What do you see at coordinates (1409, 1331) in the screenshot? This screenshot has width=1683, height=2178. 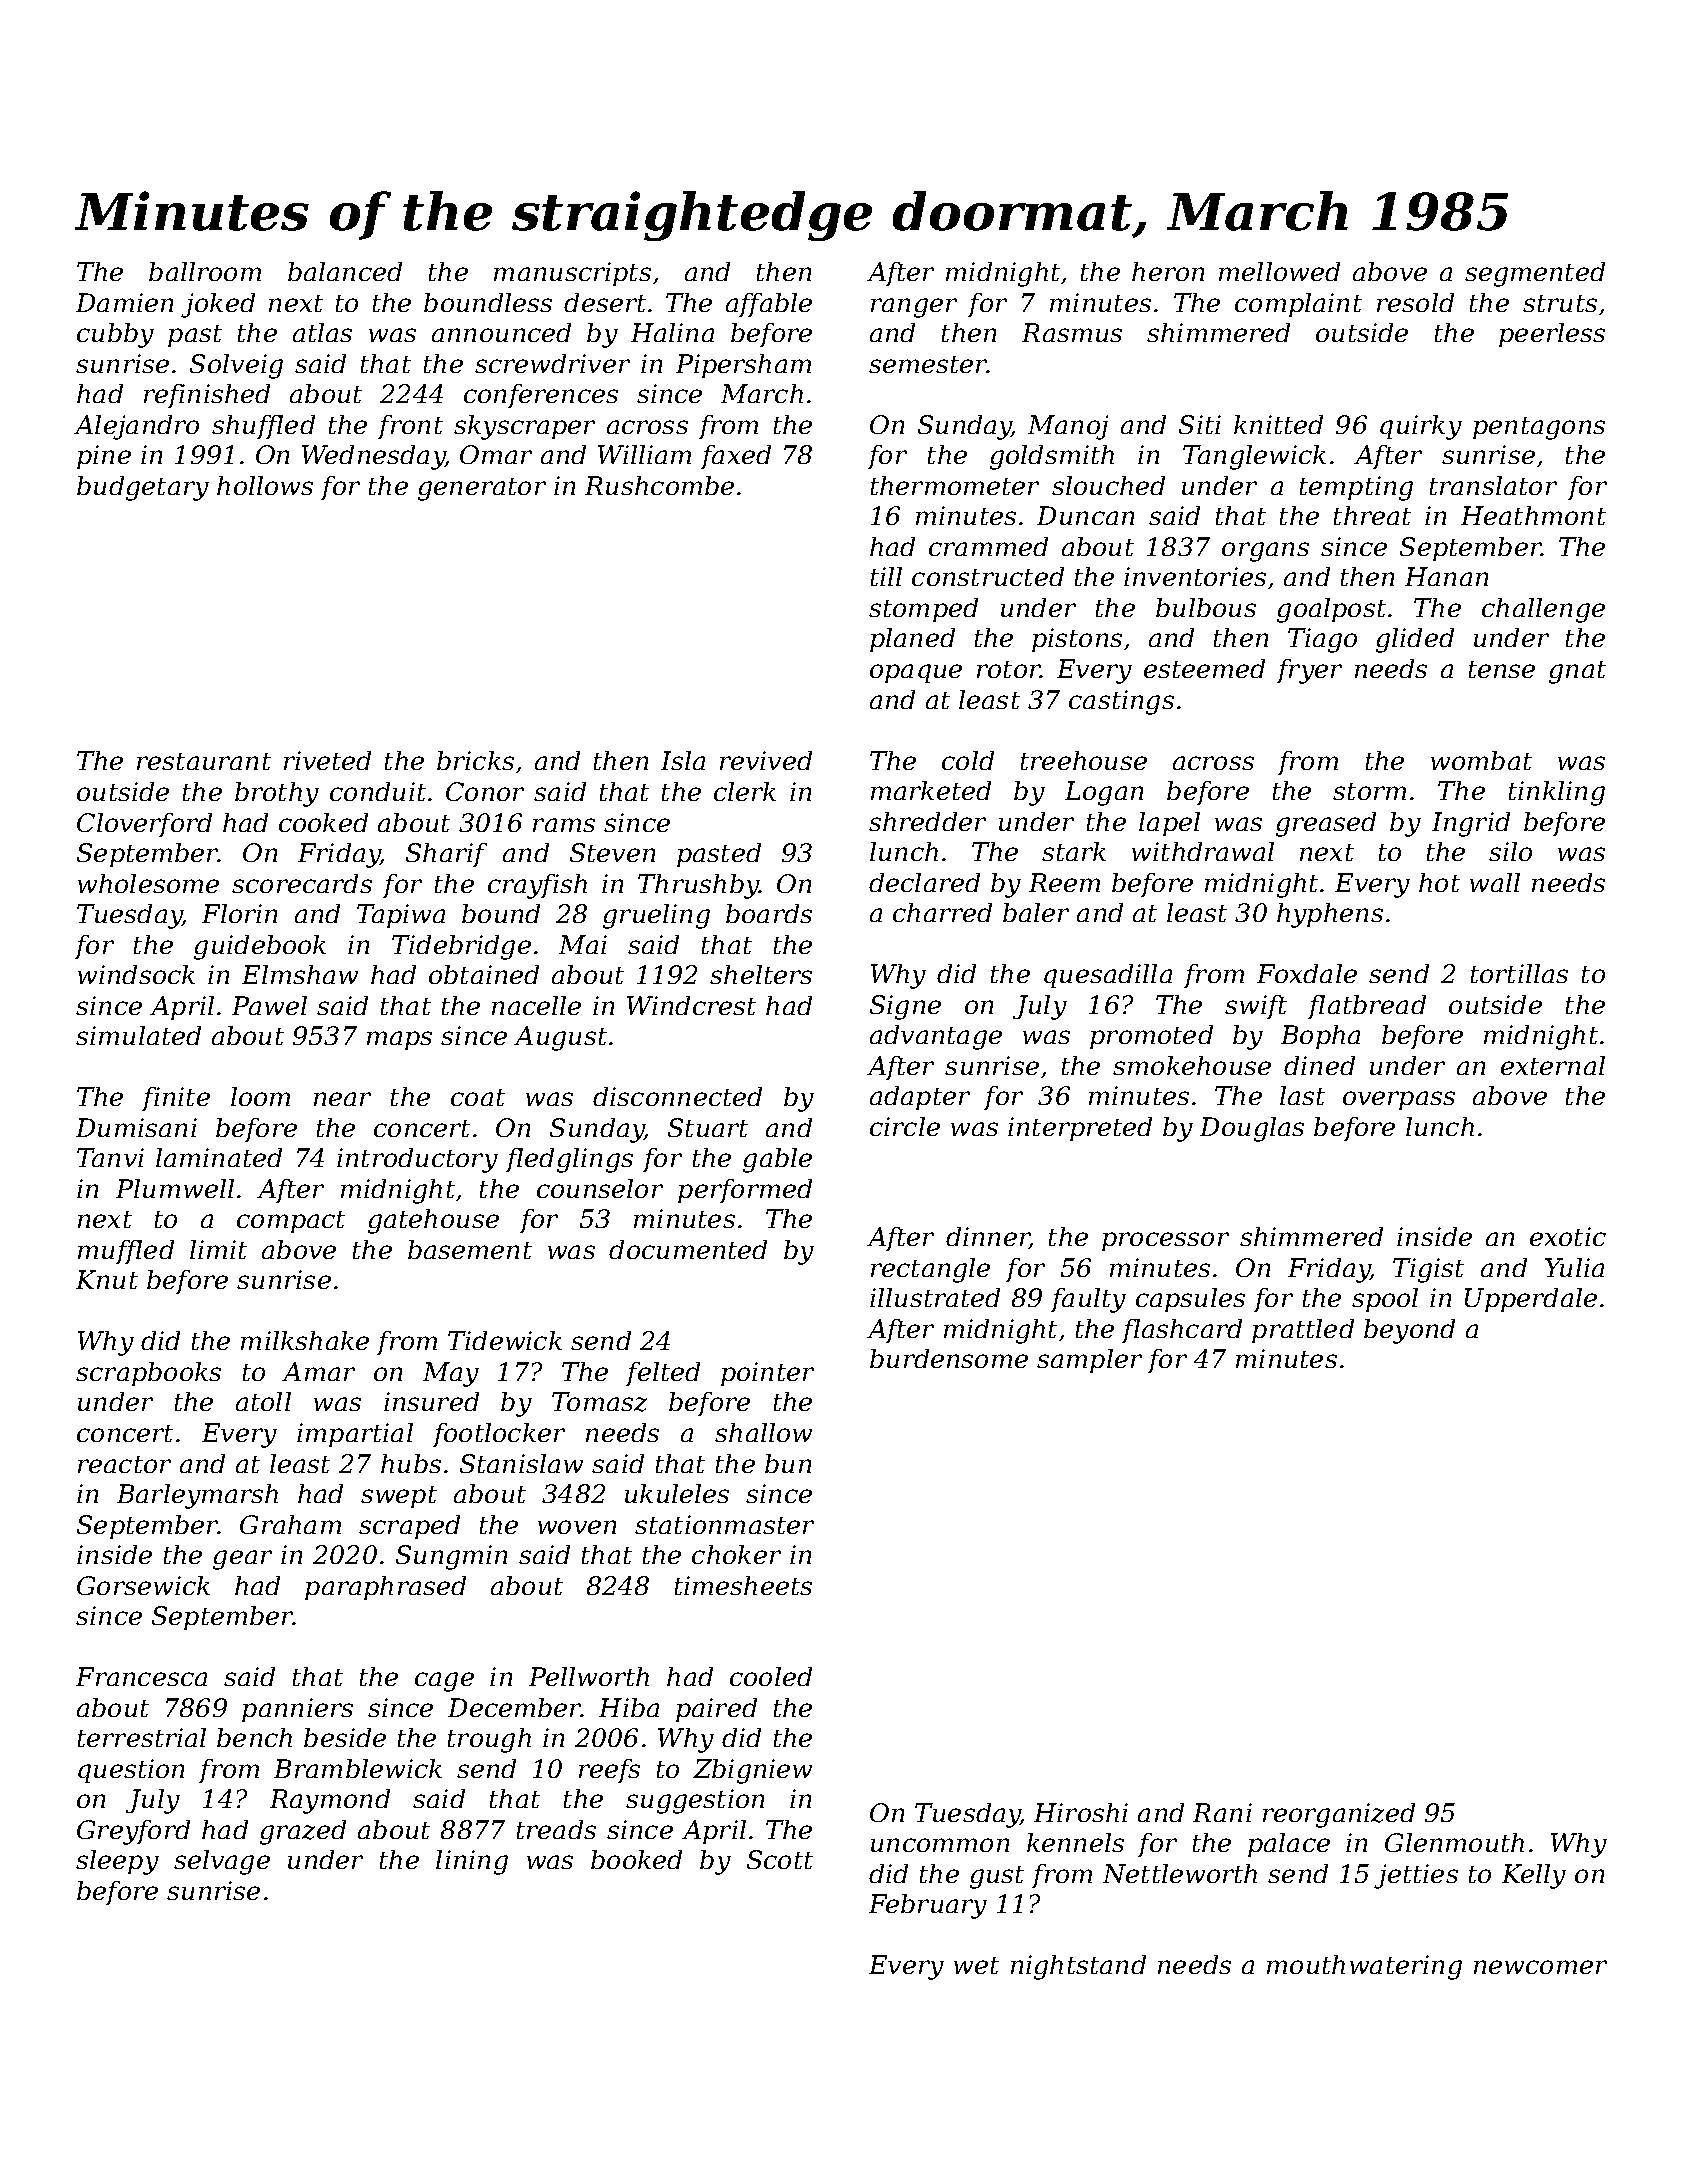 I see `beyond` at bounding box center [1409, 1331].
